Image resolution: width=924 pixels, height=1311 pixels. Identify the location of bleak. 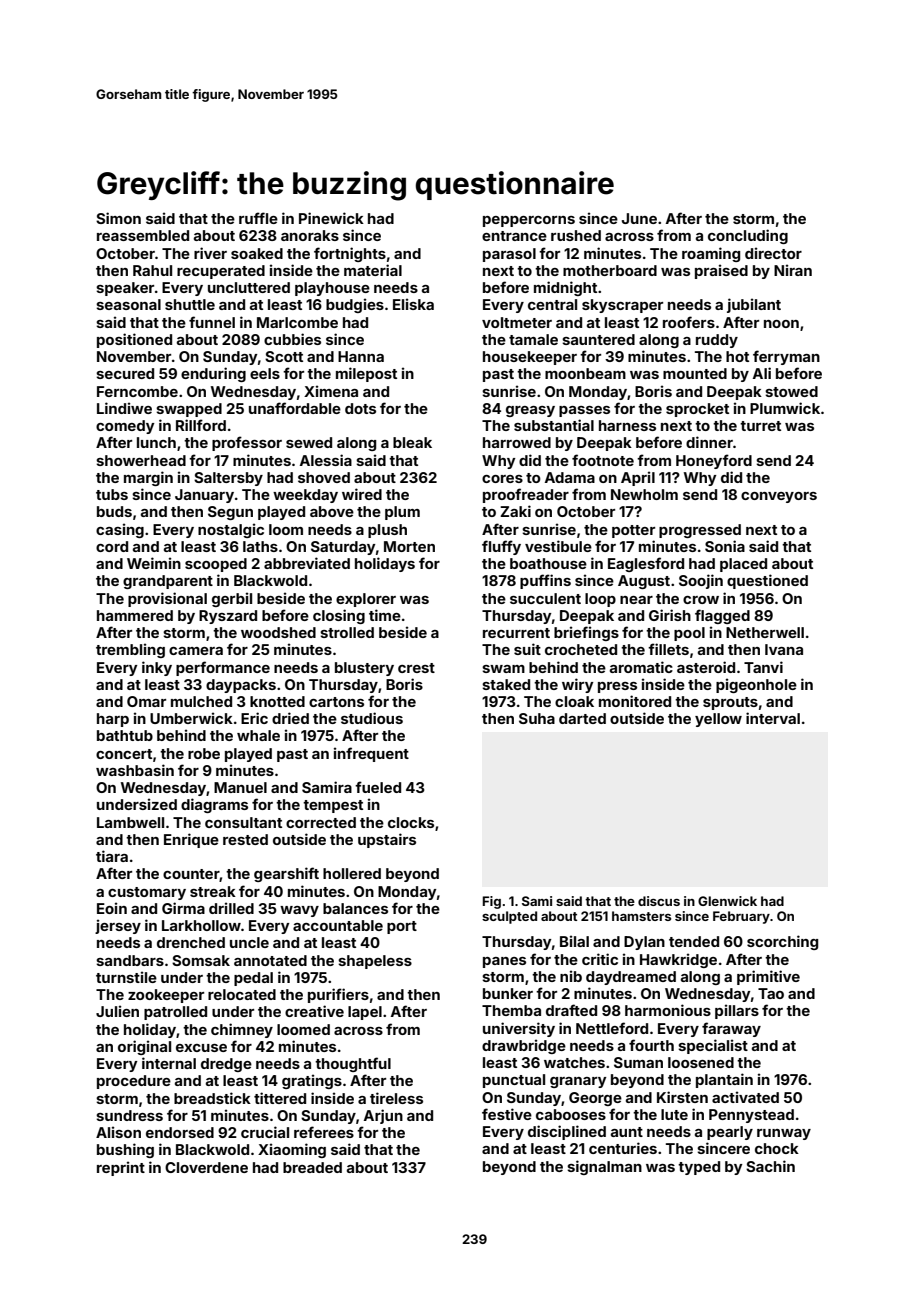
(412, 442).
